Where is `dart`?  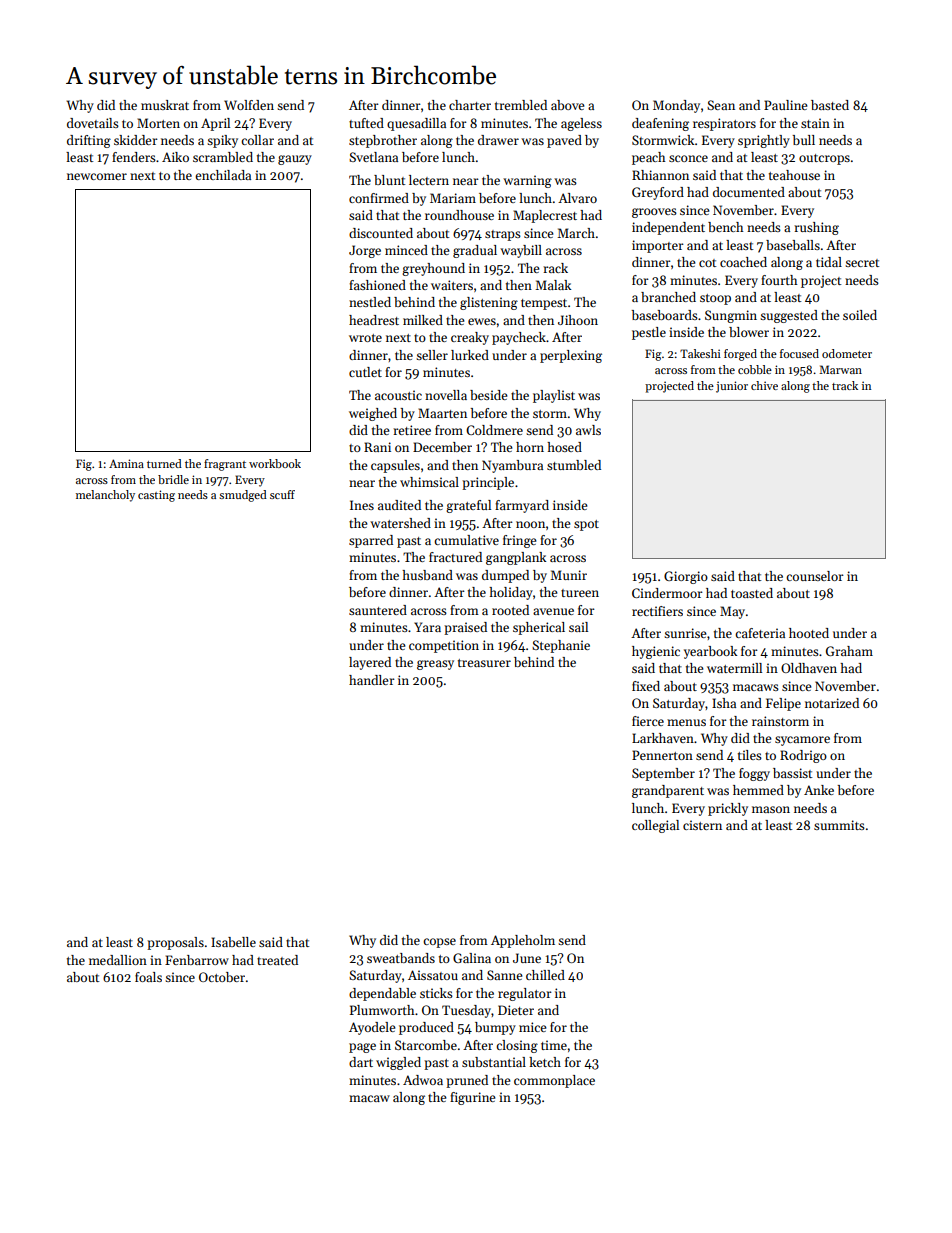 dart is located at coordinates (361, 1062).
